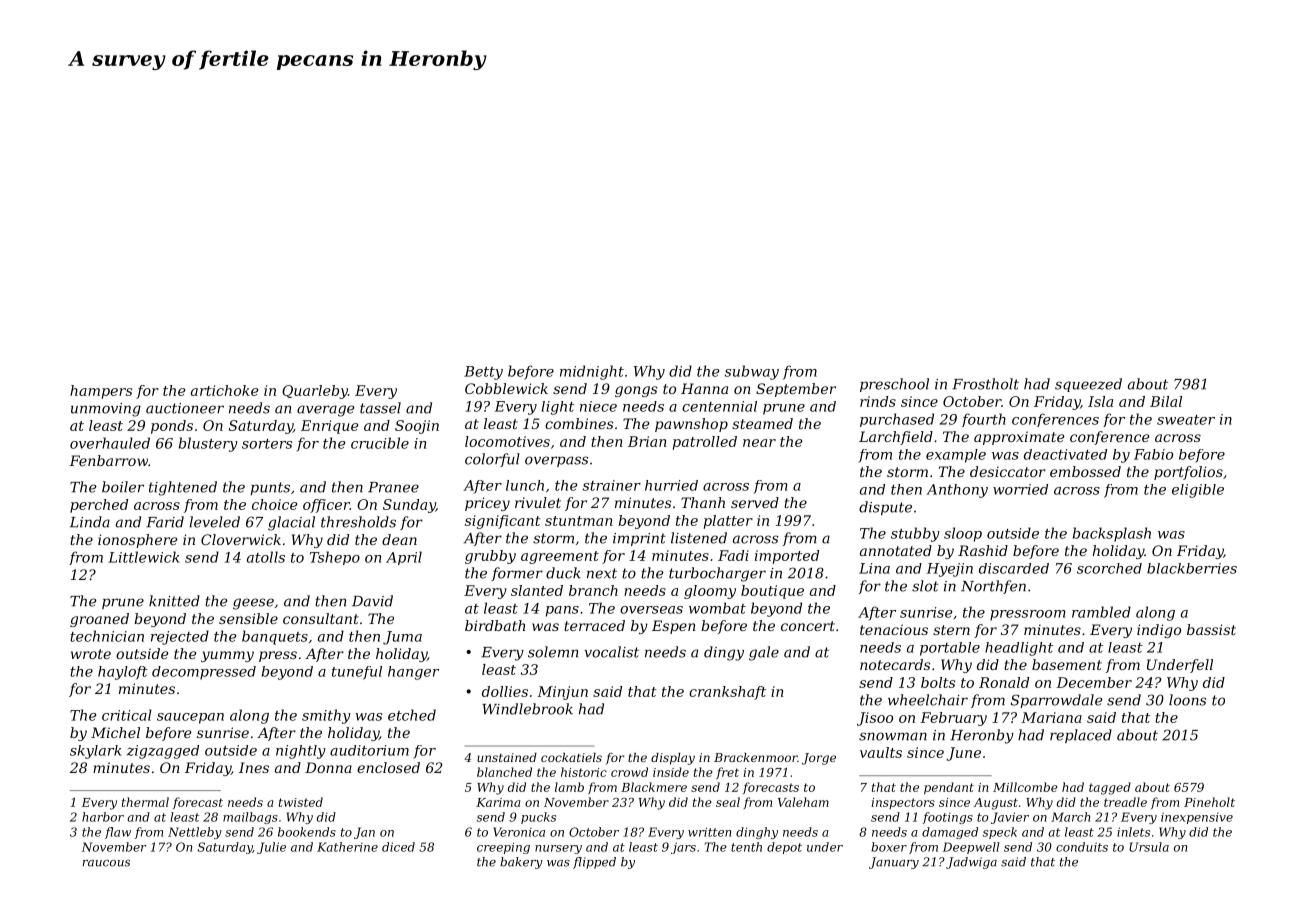 This image has width=1308, height=924. I want to click on Jadwiga, so click(971, 863).
